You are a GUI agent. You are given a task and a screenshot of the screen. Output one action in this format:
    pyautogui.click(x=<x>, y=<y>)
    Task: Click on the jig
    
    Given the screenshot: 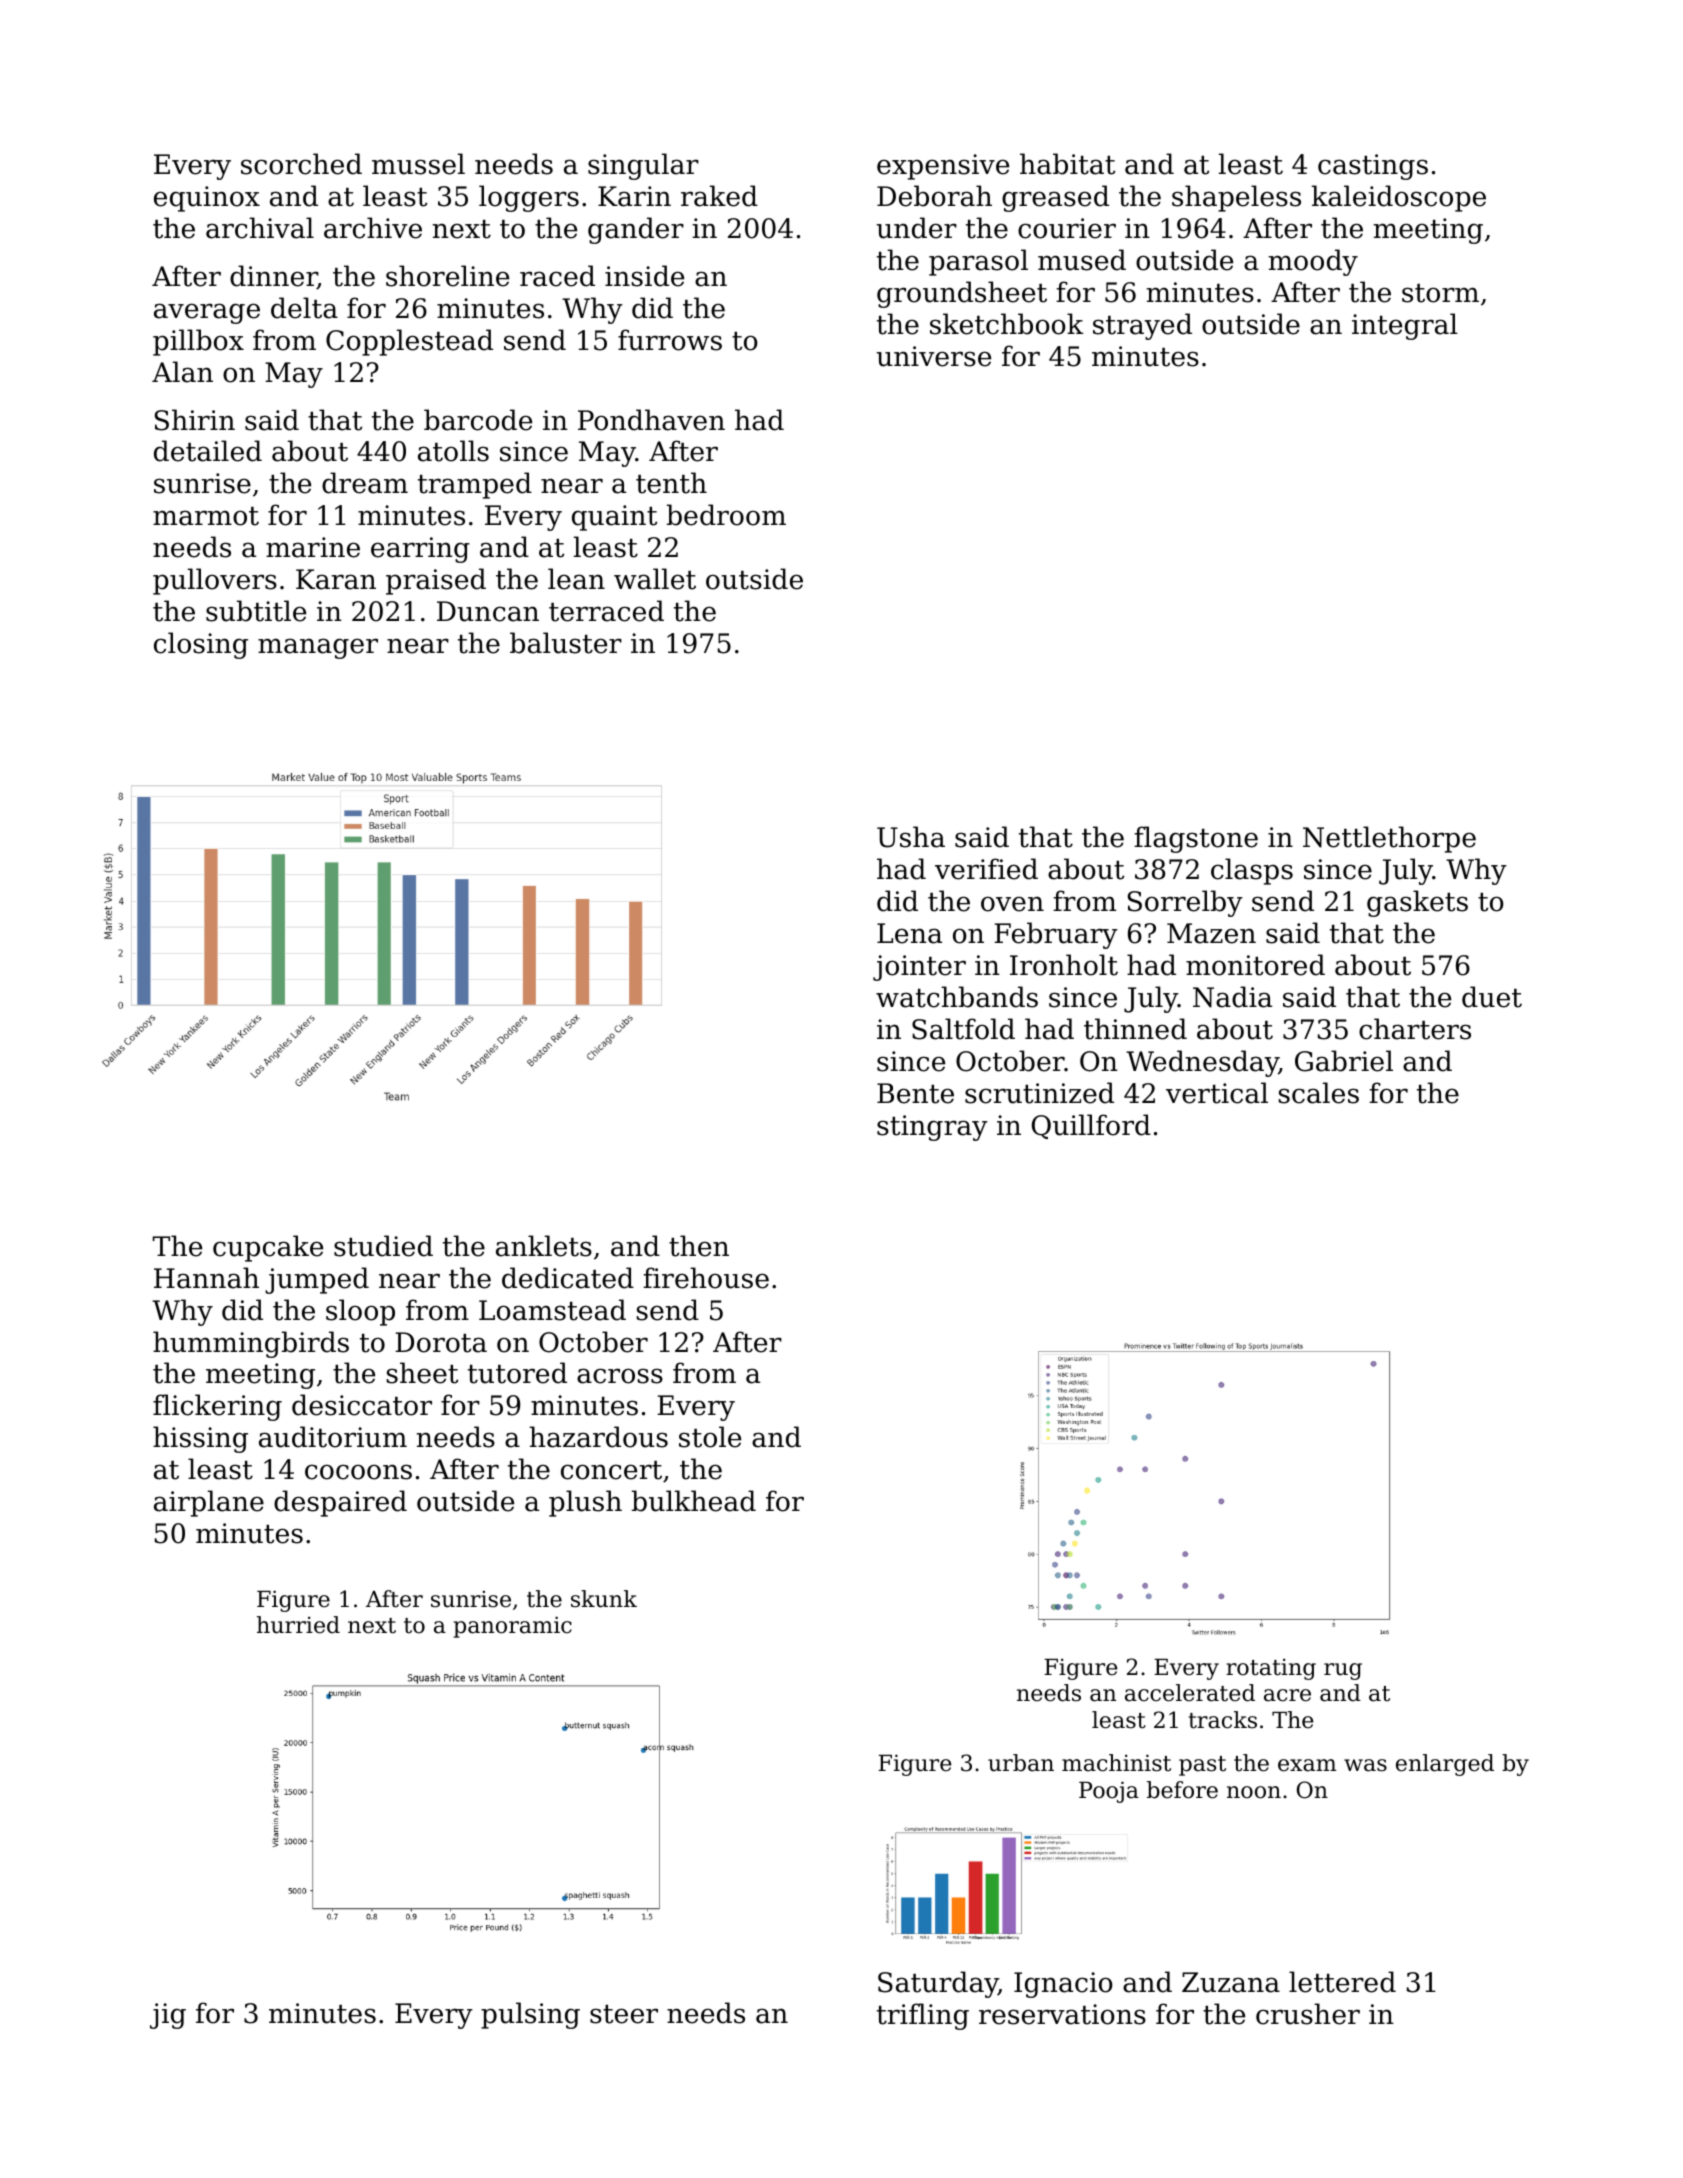 What is the action you would take?
    pyautogui.click(x=168, y=2016)
